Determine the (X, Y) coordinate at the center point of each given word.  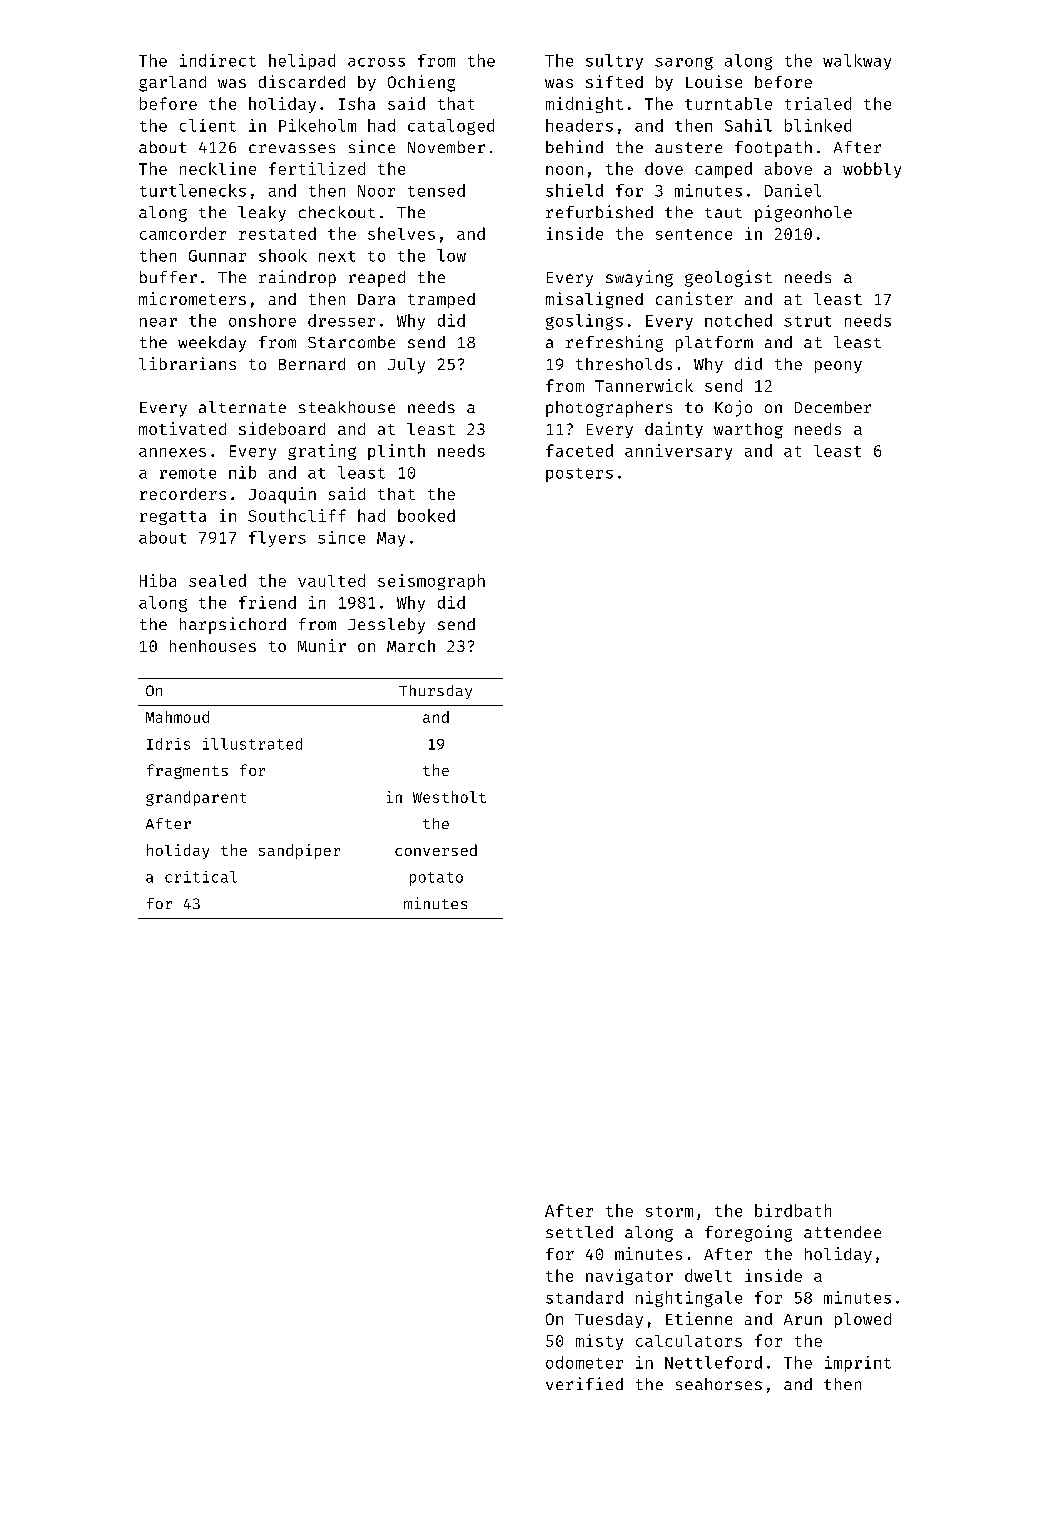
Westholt (449, 797)
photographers (609, 409)
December (833, 407)
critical (201, 877)
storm (669, 1211)
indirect (218, 60)
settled (579, 1232)
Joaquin (282, 495)
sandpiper (299, 851)
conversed (436, 850)
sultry (614, 62)
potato (436, 879)
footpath (773, 149)
